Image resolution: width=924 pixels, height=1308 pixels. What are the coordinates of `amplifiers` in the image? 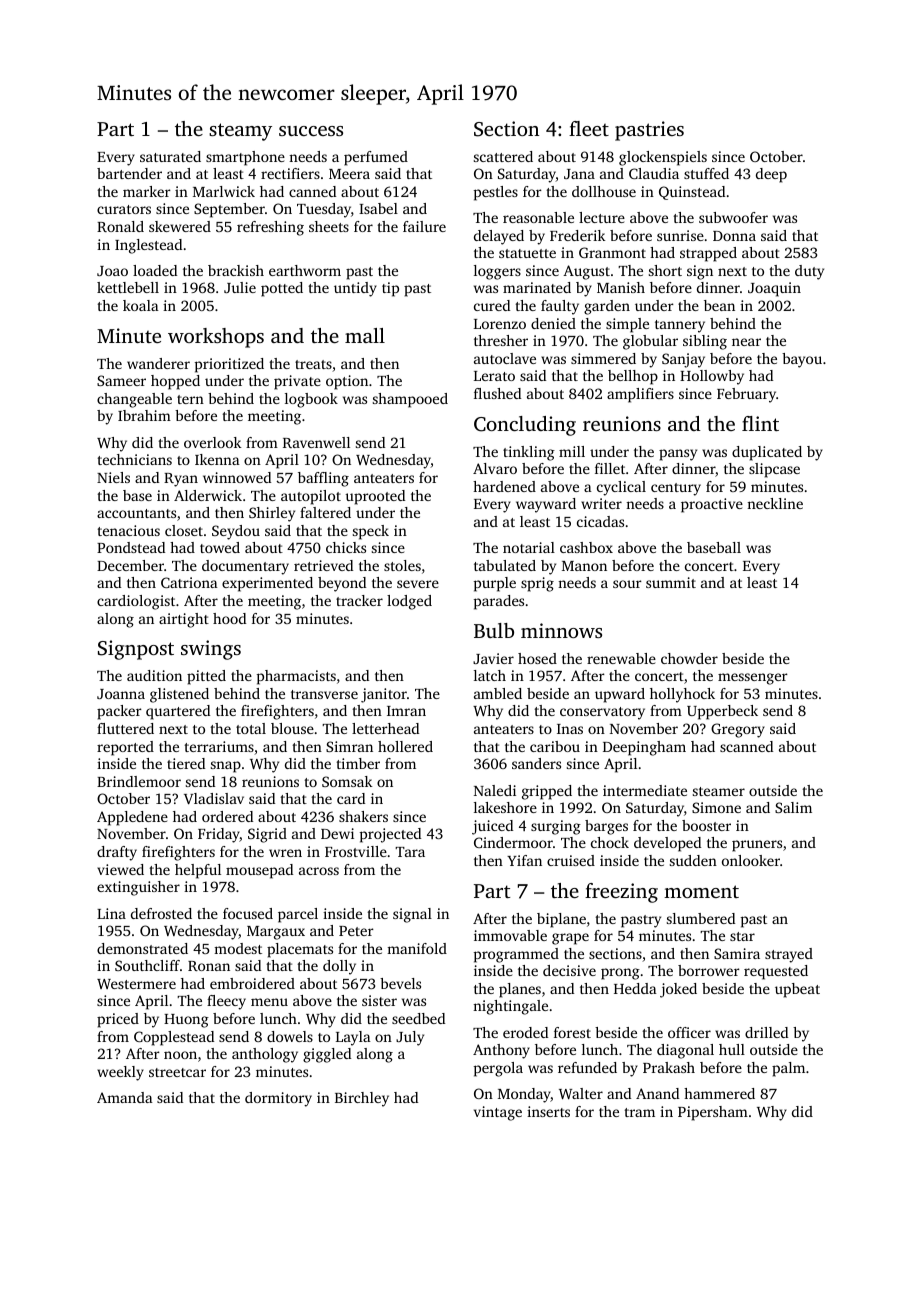 It's located at (640, 395).
